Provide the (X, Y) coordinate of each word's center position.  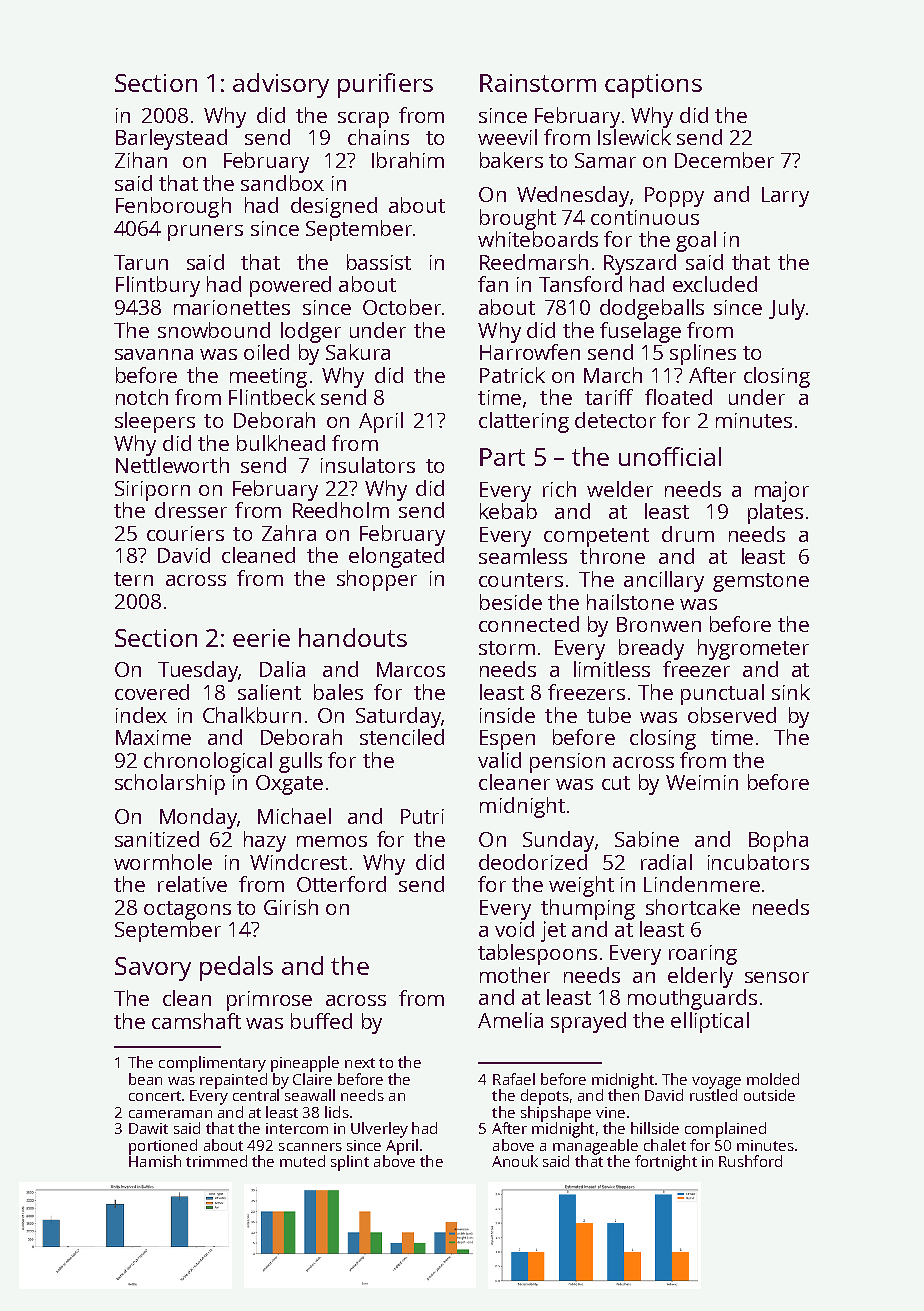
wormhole (163, 862)
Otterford (341, 884)
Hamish (155, 1161)
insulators (368, 465)
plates (775, 513)
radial (666, 862)
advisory (281, 85)
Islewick (634, 137)
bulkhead (281, 443)
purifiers (385, 85)
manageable (595, 1147)
